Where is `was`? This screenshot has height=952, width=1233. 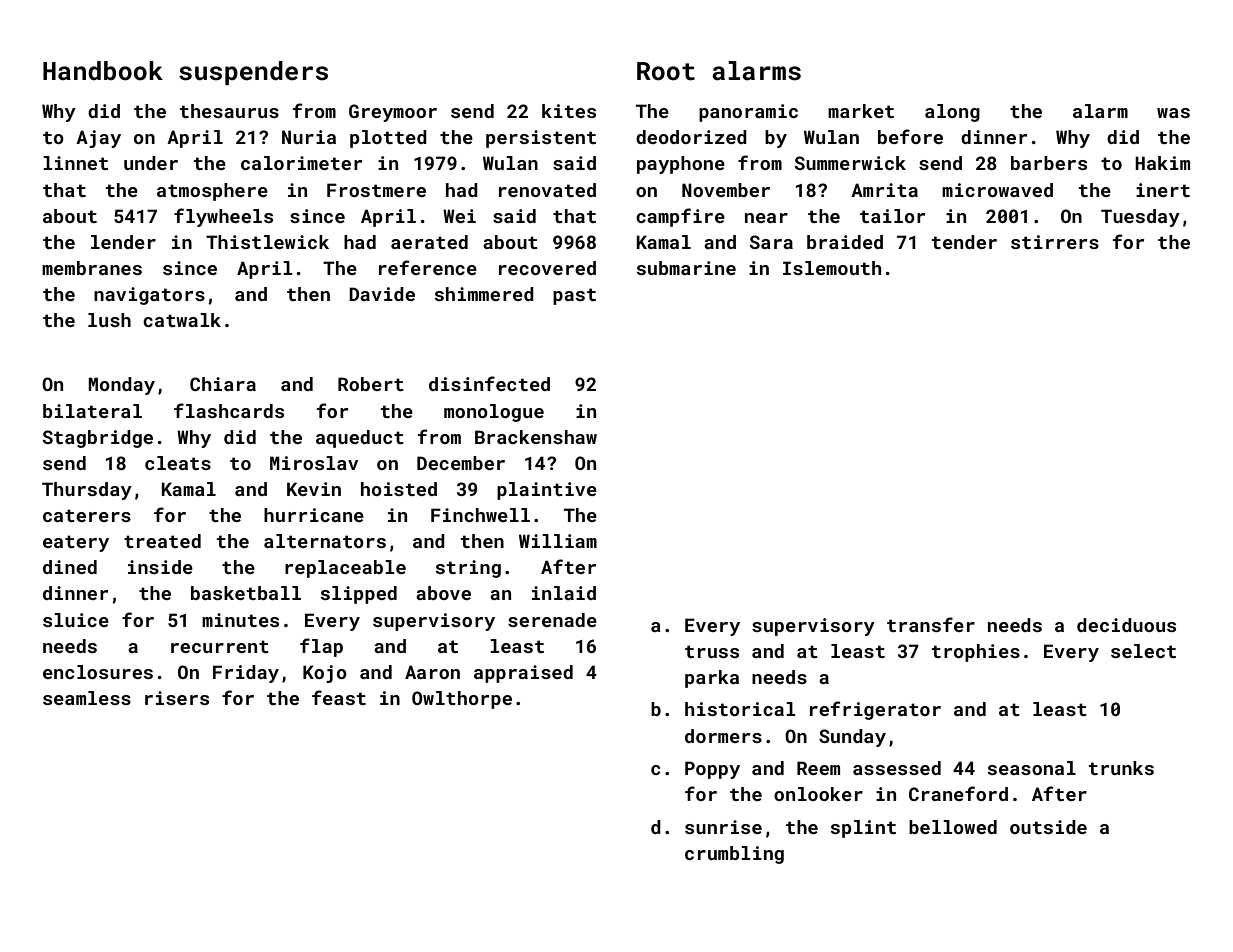
was is located at coordinates (1173, 113).
